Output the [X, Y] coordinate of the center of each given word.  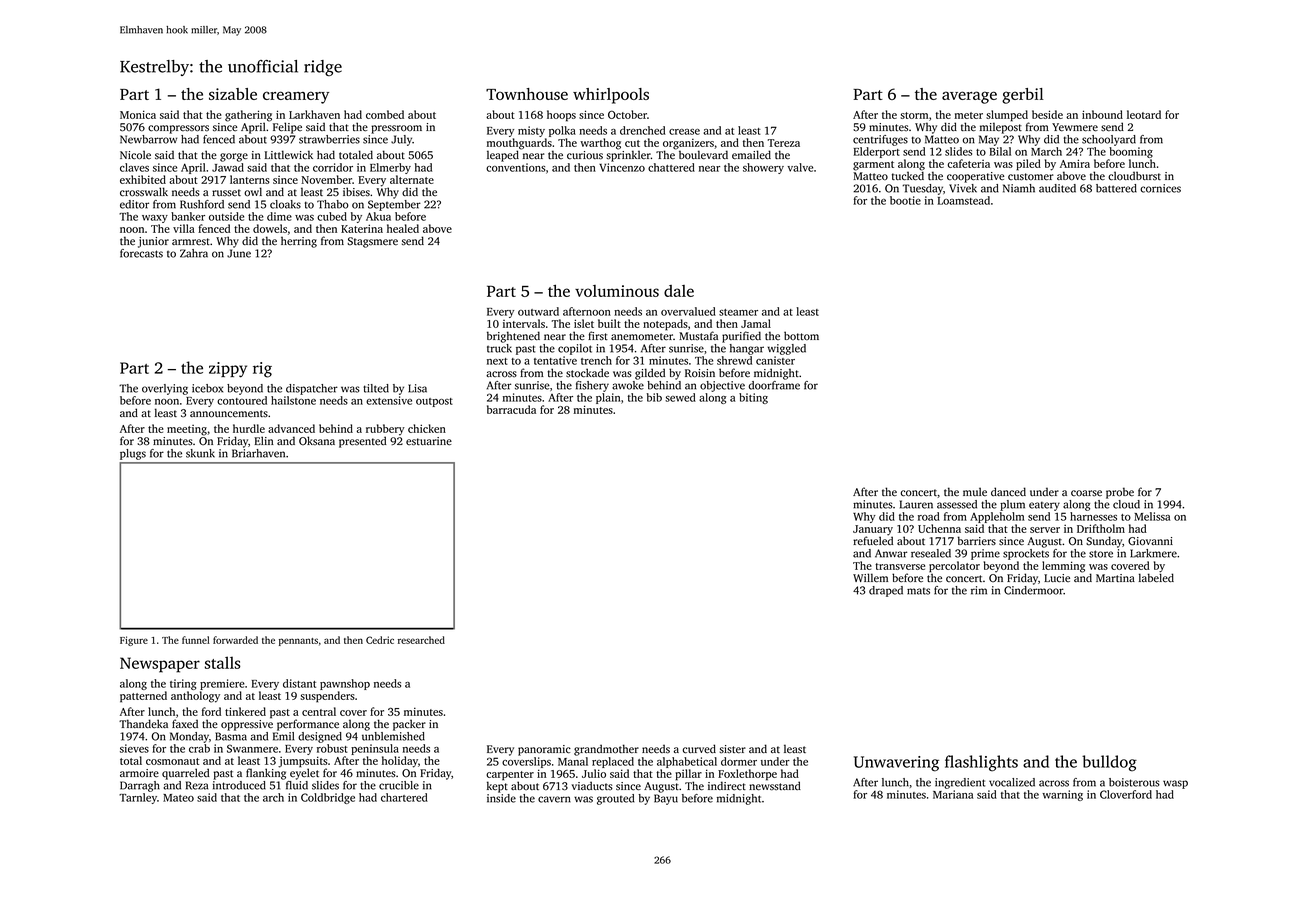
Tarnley [138, 798]
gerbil [1023, 96]
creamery [296, 97]
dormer [739, 761]
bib [654, 397]
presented [363, 442]
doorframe [774, 385]
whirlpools [611, 96]
